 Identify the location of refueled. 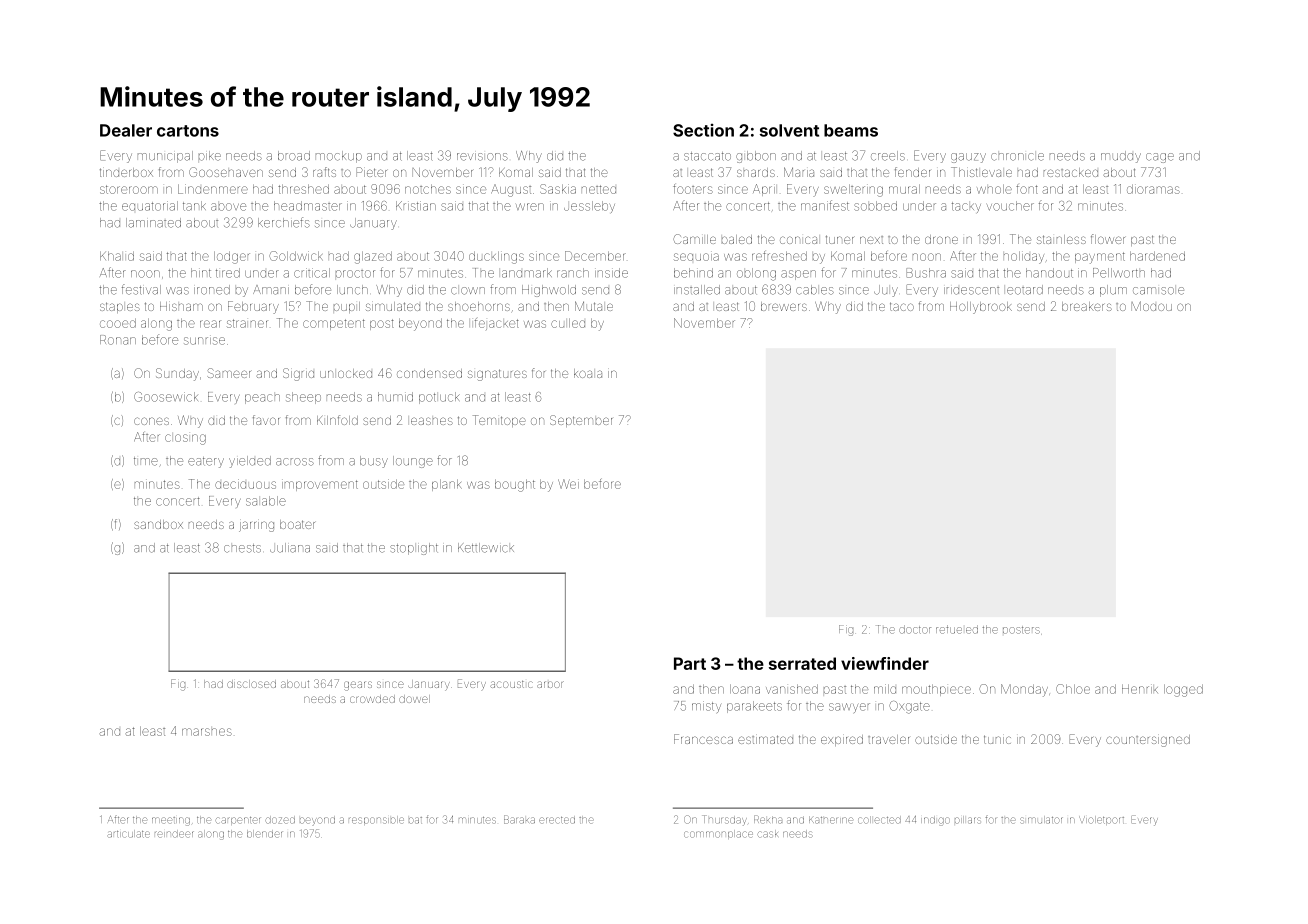
(957, 629).
